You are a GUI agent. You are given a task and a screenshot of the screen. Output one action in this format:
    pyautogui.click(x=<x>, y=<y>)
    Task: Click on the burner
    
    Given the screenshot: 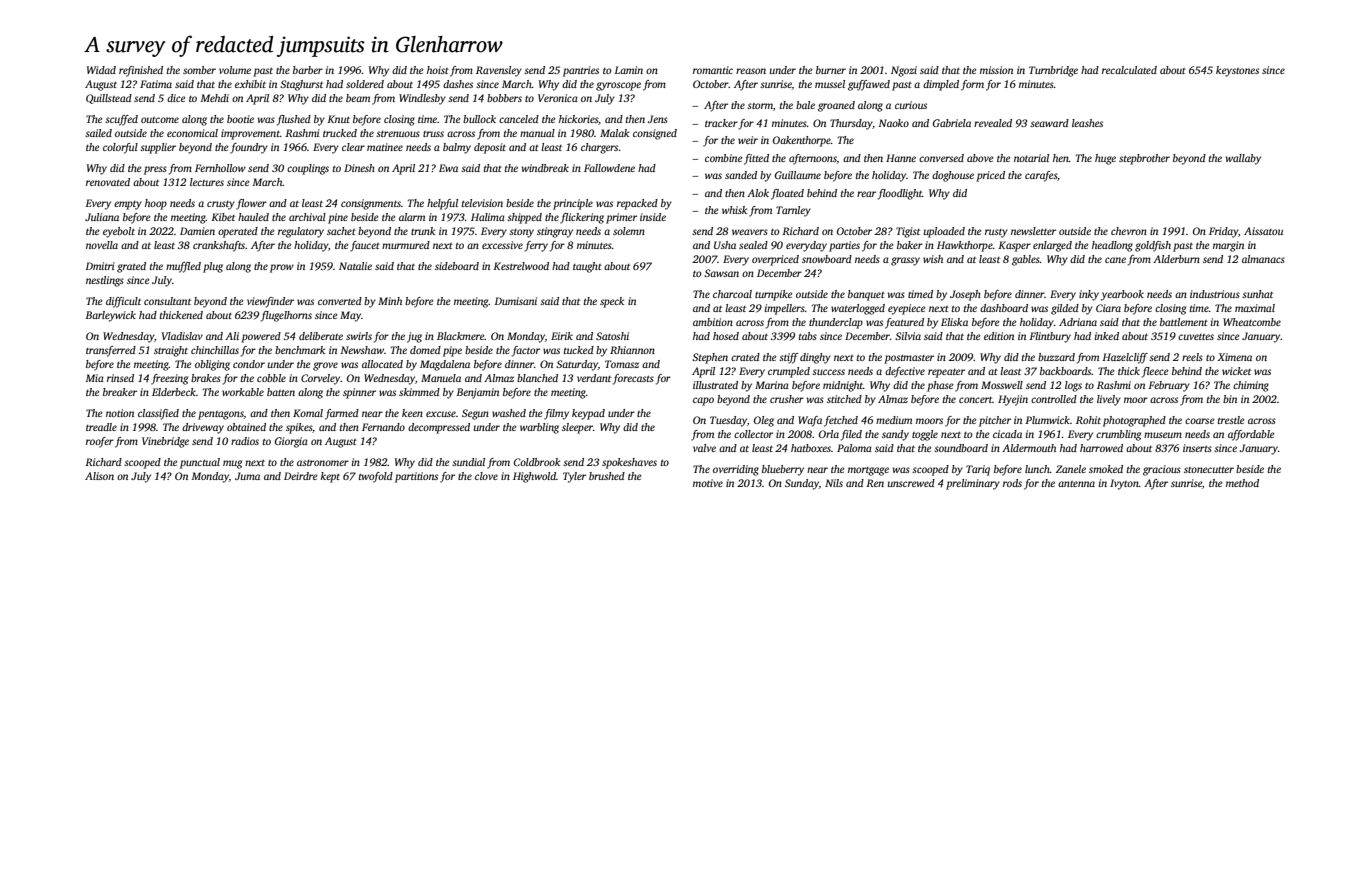 What is the action you would take?
    pyautogui.click(x=831, y=70)
